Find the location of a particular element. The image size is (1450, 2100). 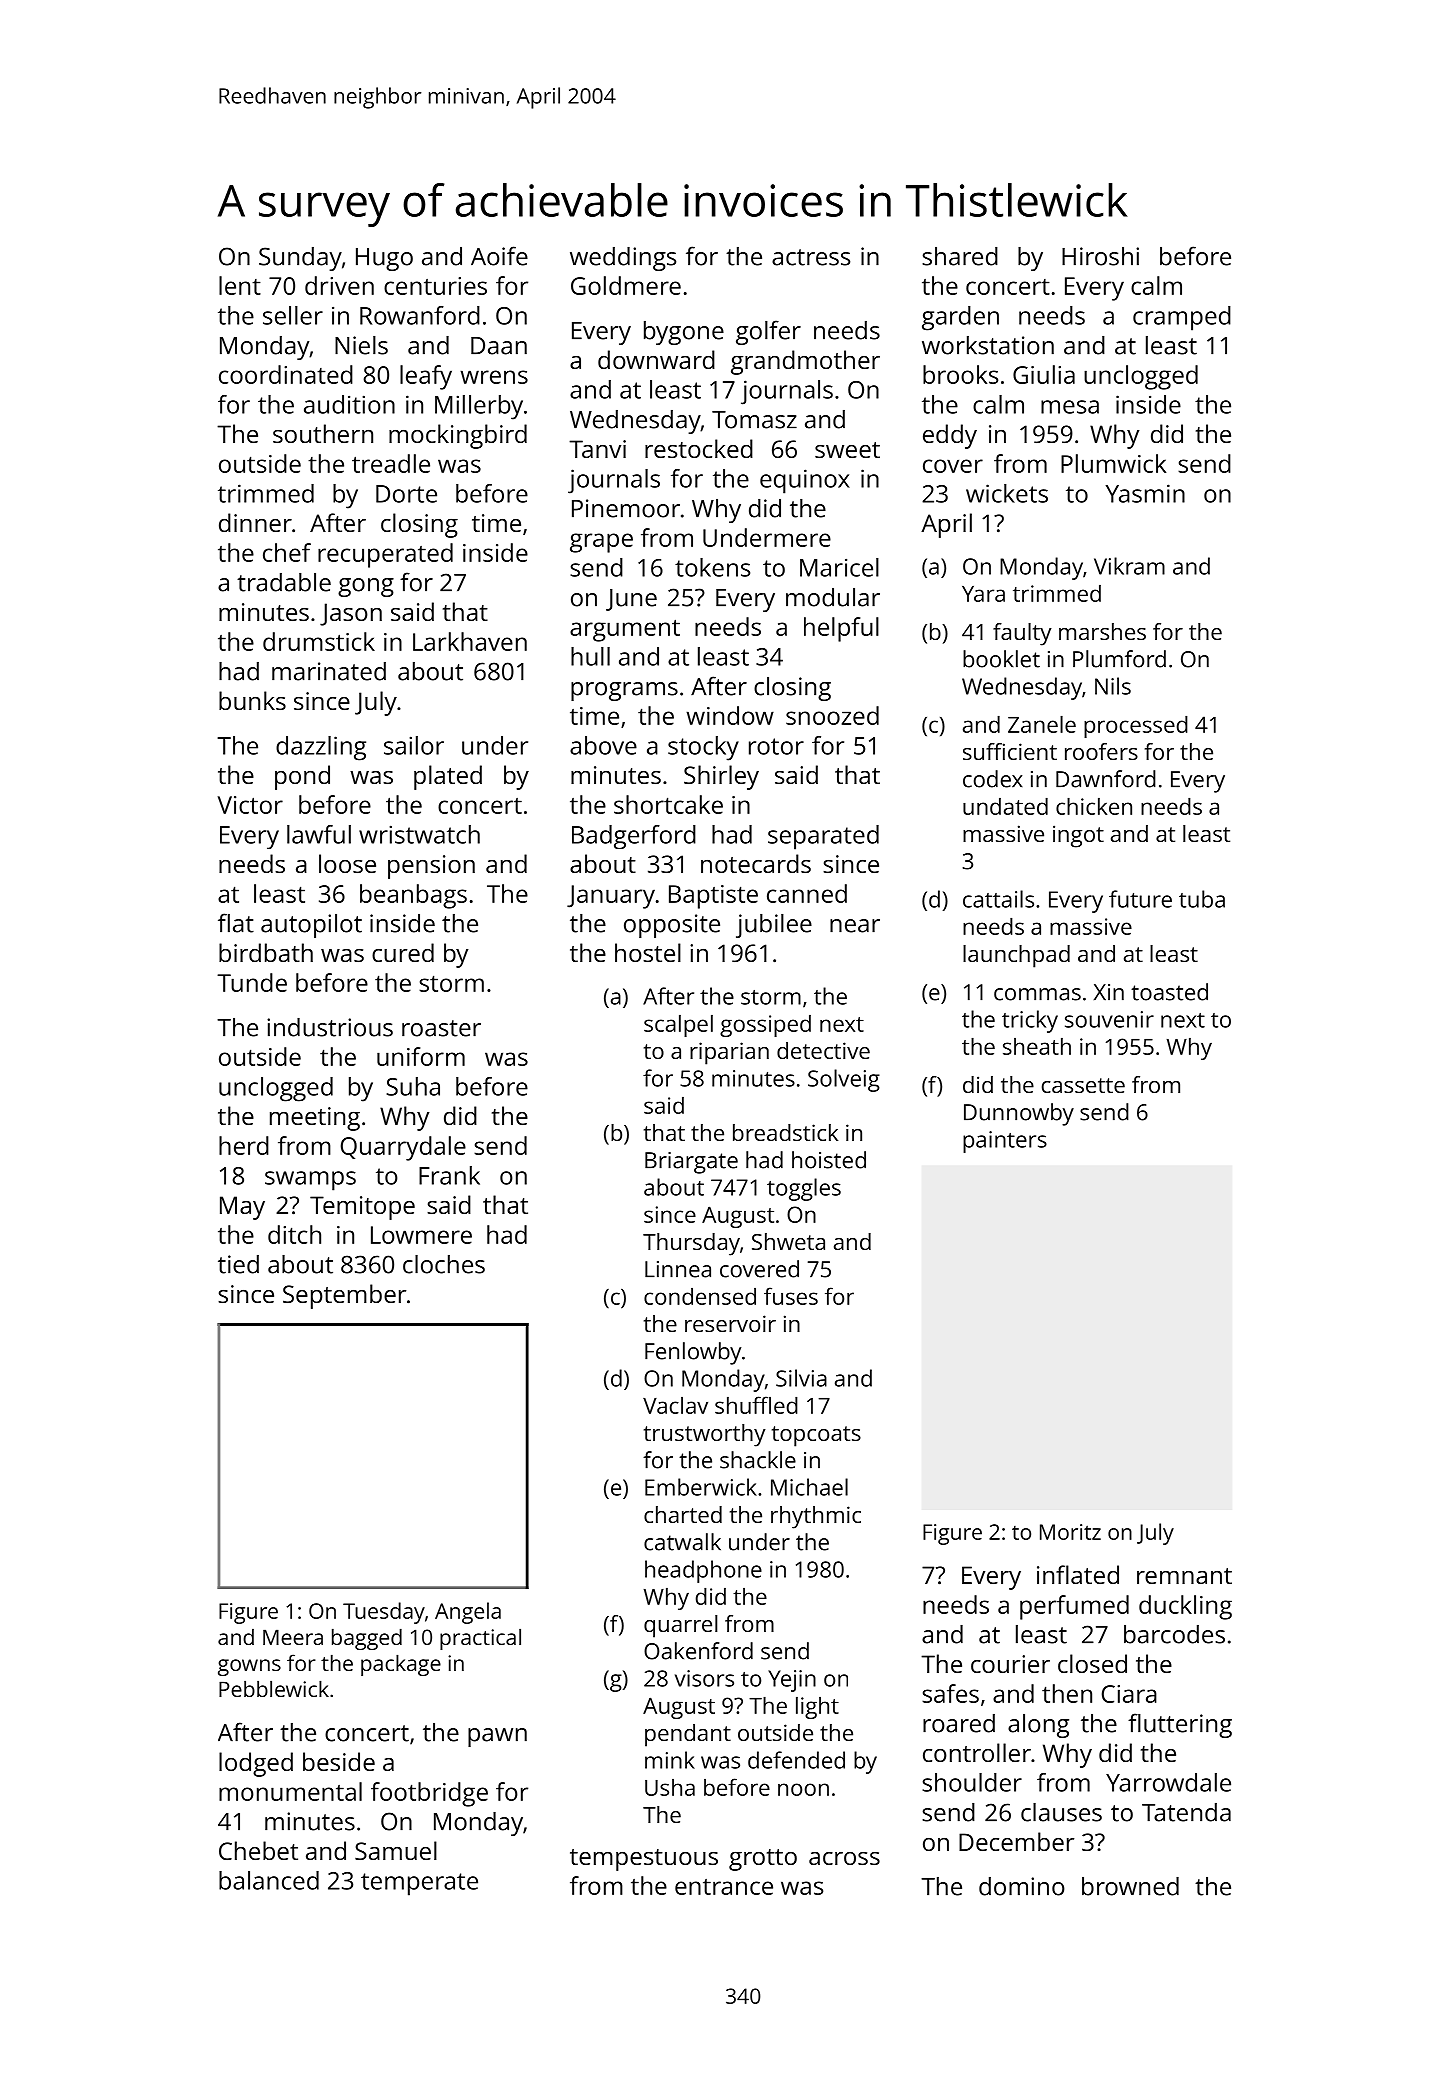

garden is located at coordinates (960, 318).
